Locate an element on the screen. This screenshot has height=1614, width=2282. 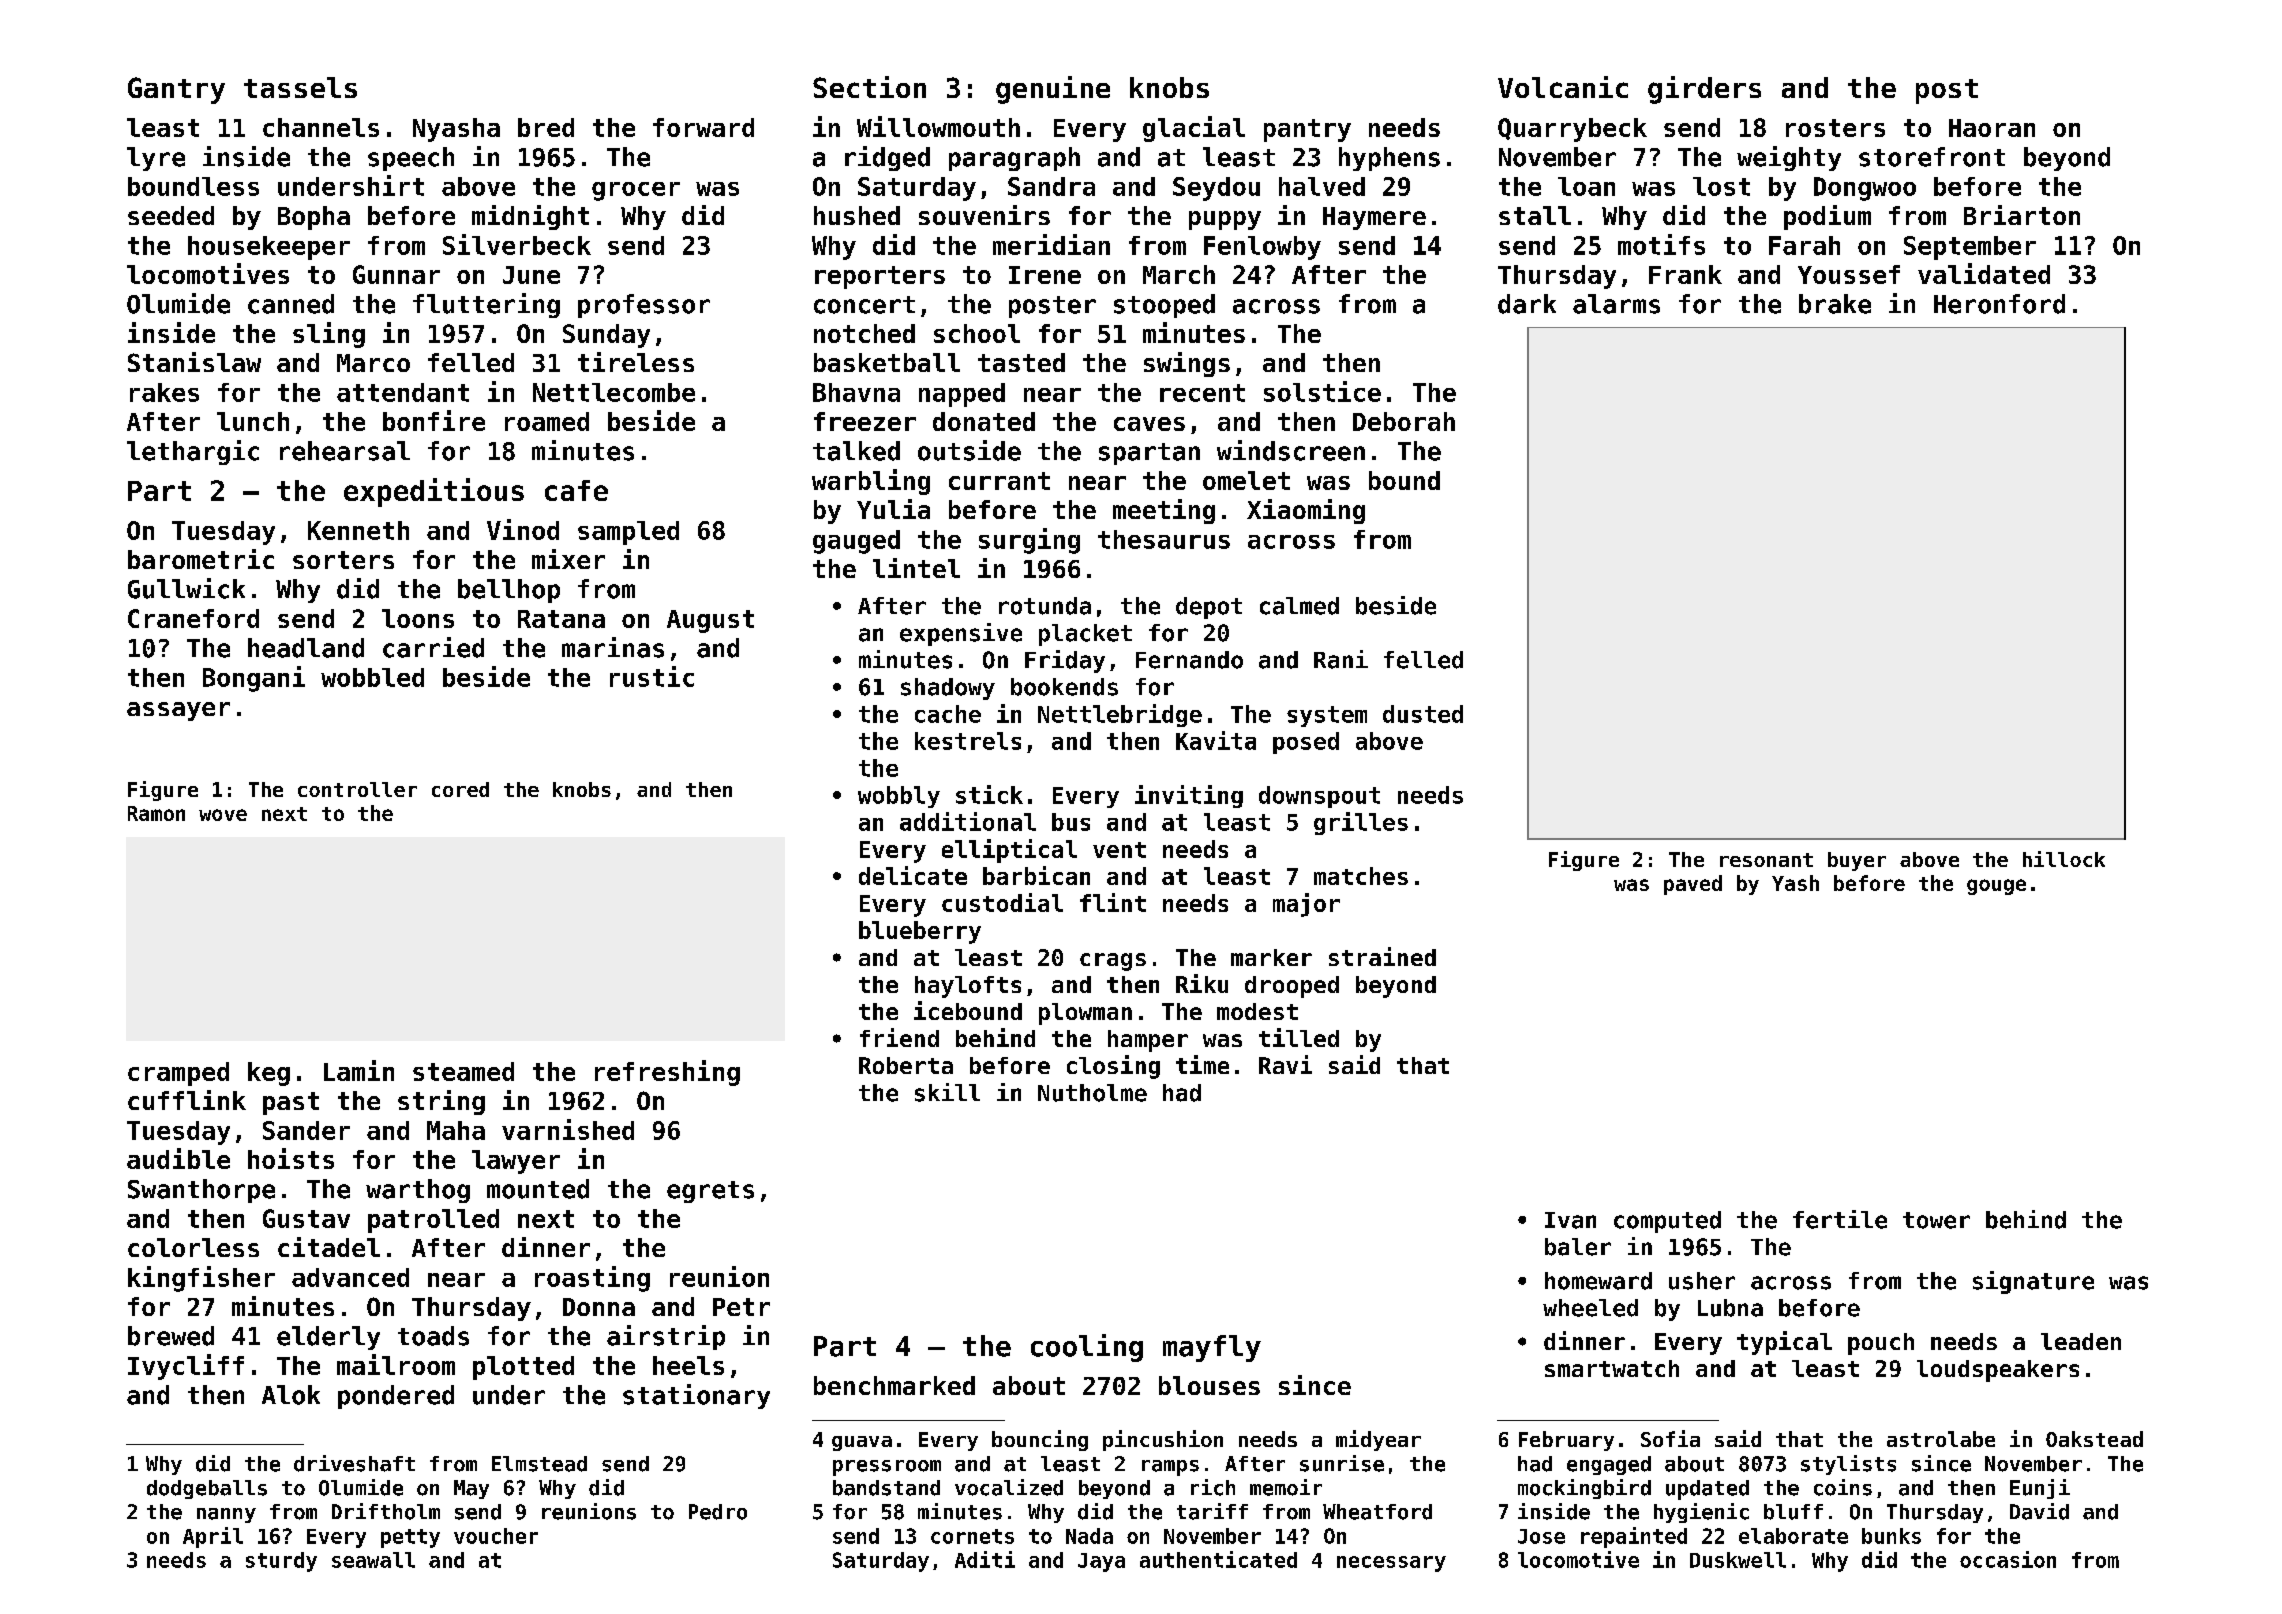
attendant is located at coordinates (403, 392).
